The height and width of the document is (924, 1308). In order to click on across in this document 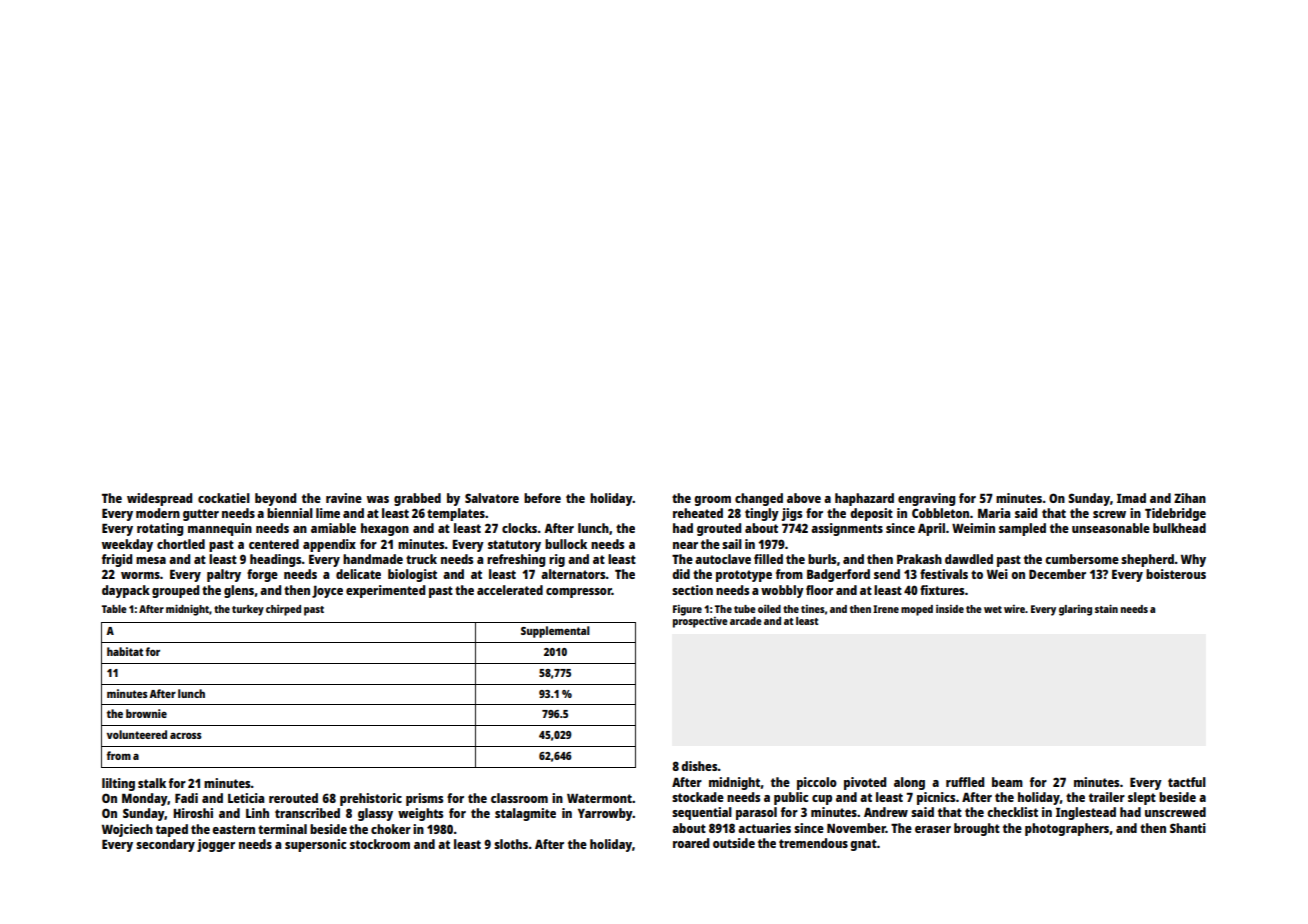, I will do `click(186, 736)`.
